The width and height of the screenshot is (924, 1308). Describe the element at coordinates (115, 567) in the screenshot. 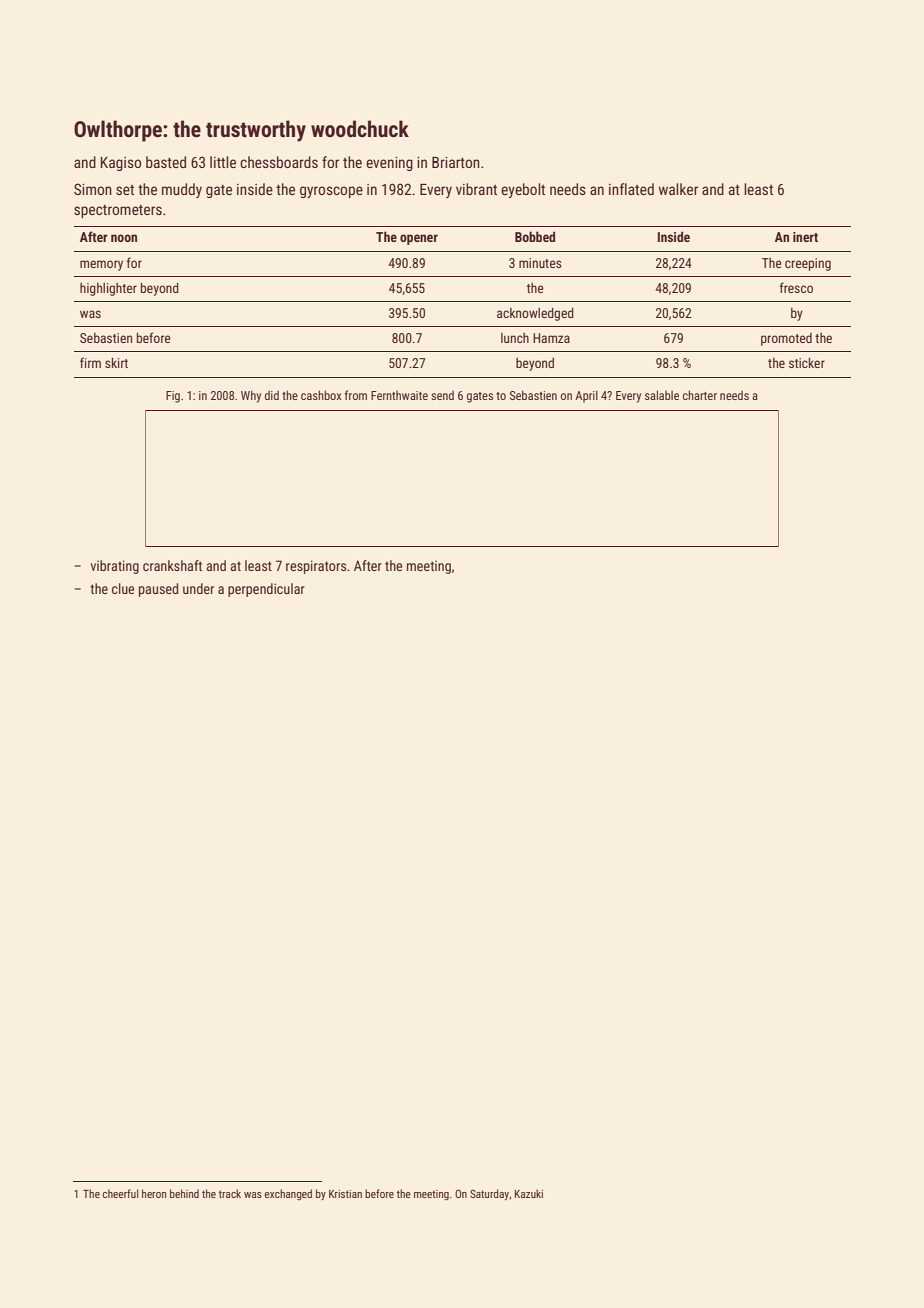

I see `vibrating` at that location.
